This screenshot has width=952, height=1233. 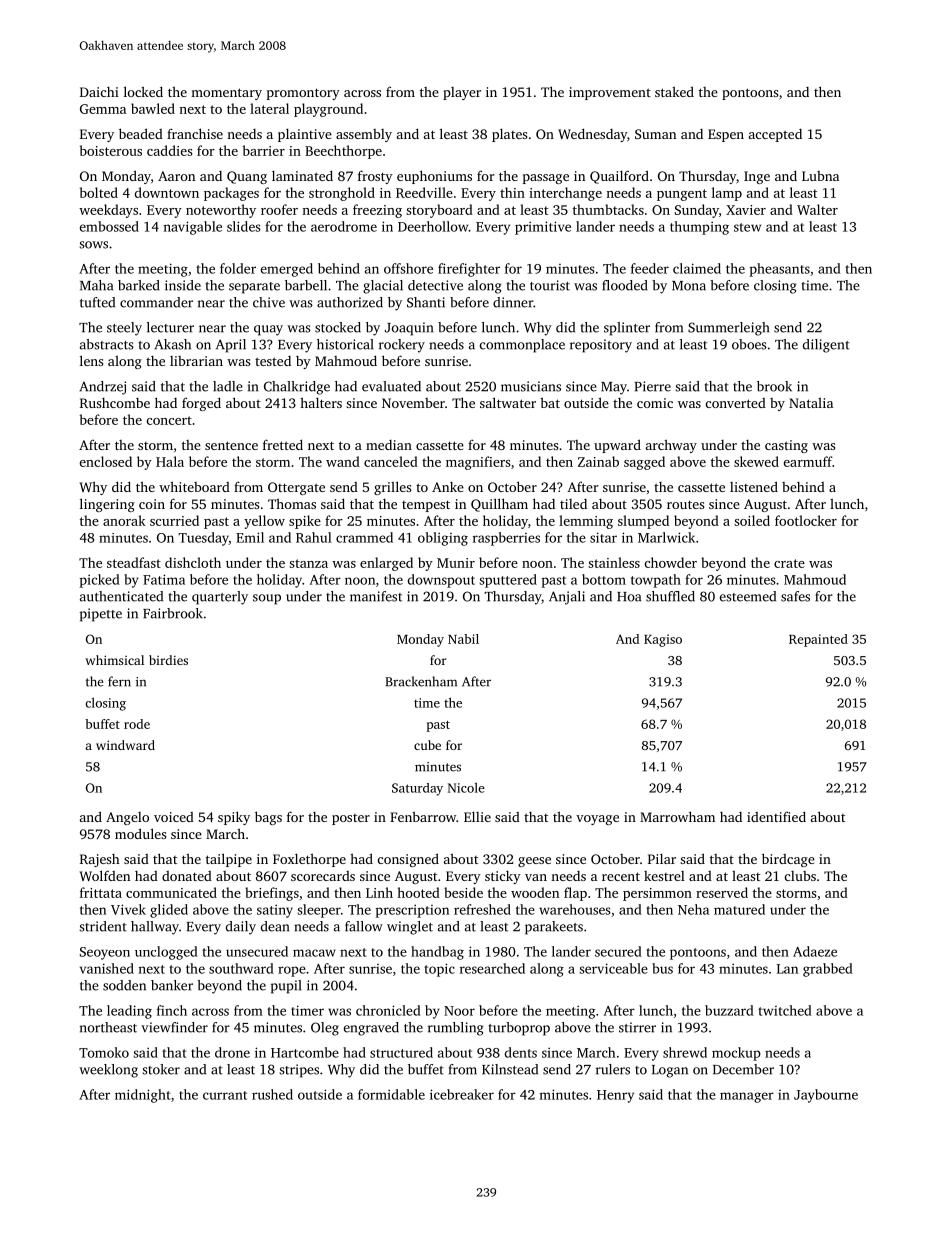 I want to click on Lubna, so click(x=820, y=176).
